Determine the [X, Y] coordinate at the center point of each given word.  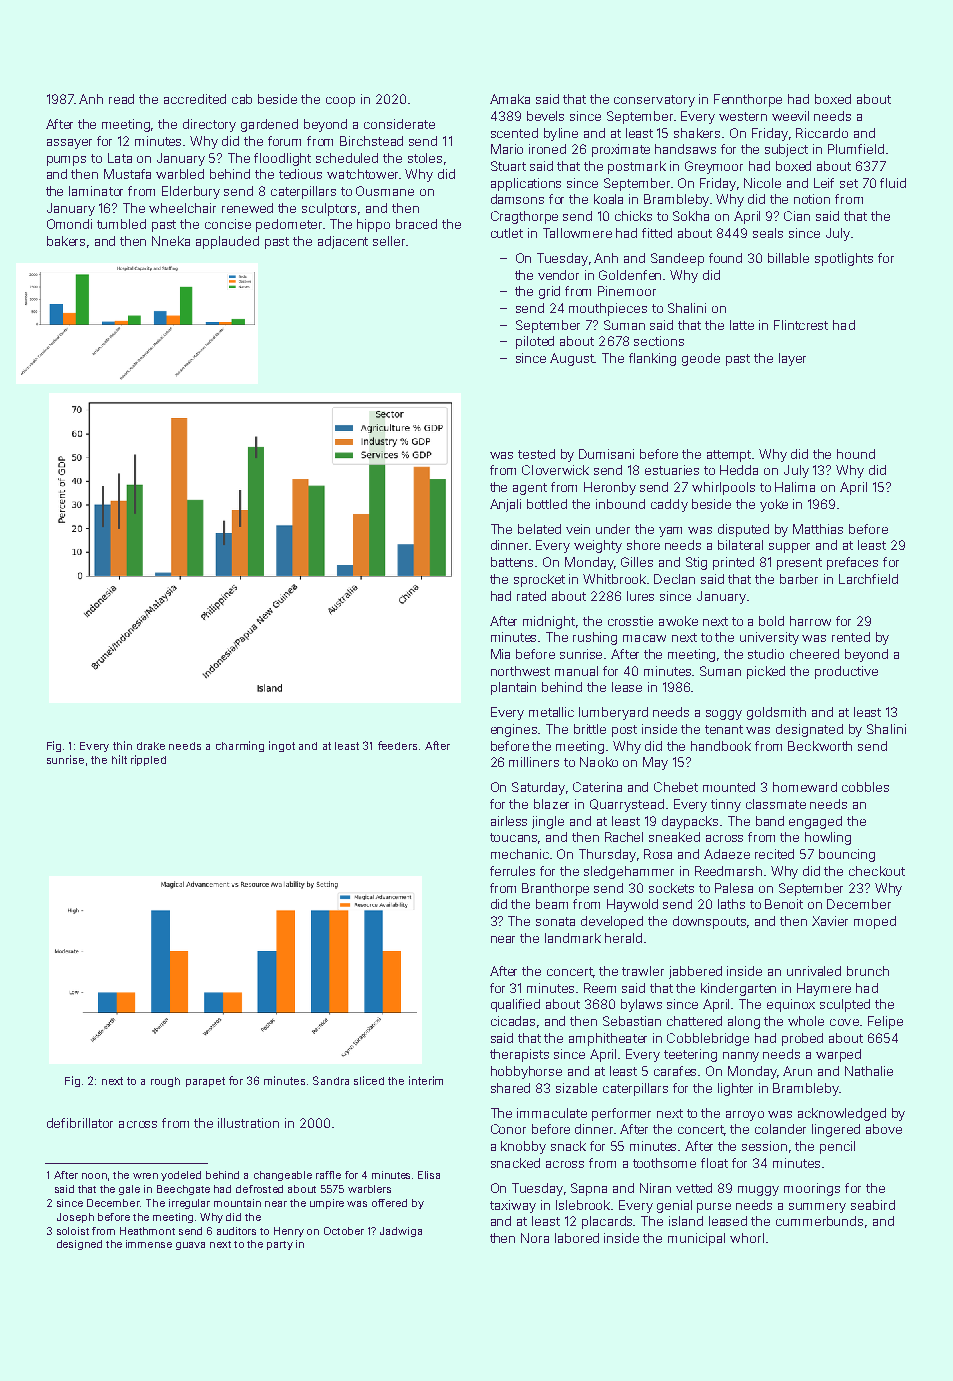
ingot [282, 746]
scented [514, 133]
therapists [519, 1055]
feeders [397, 745]
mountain [237, 1203]
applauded [227, 242]
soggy [724, 715]
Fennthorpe [748, 100]
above [884, 1129]
